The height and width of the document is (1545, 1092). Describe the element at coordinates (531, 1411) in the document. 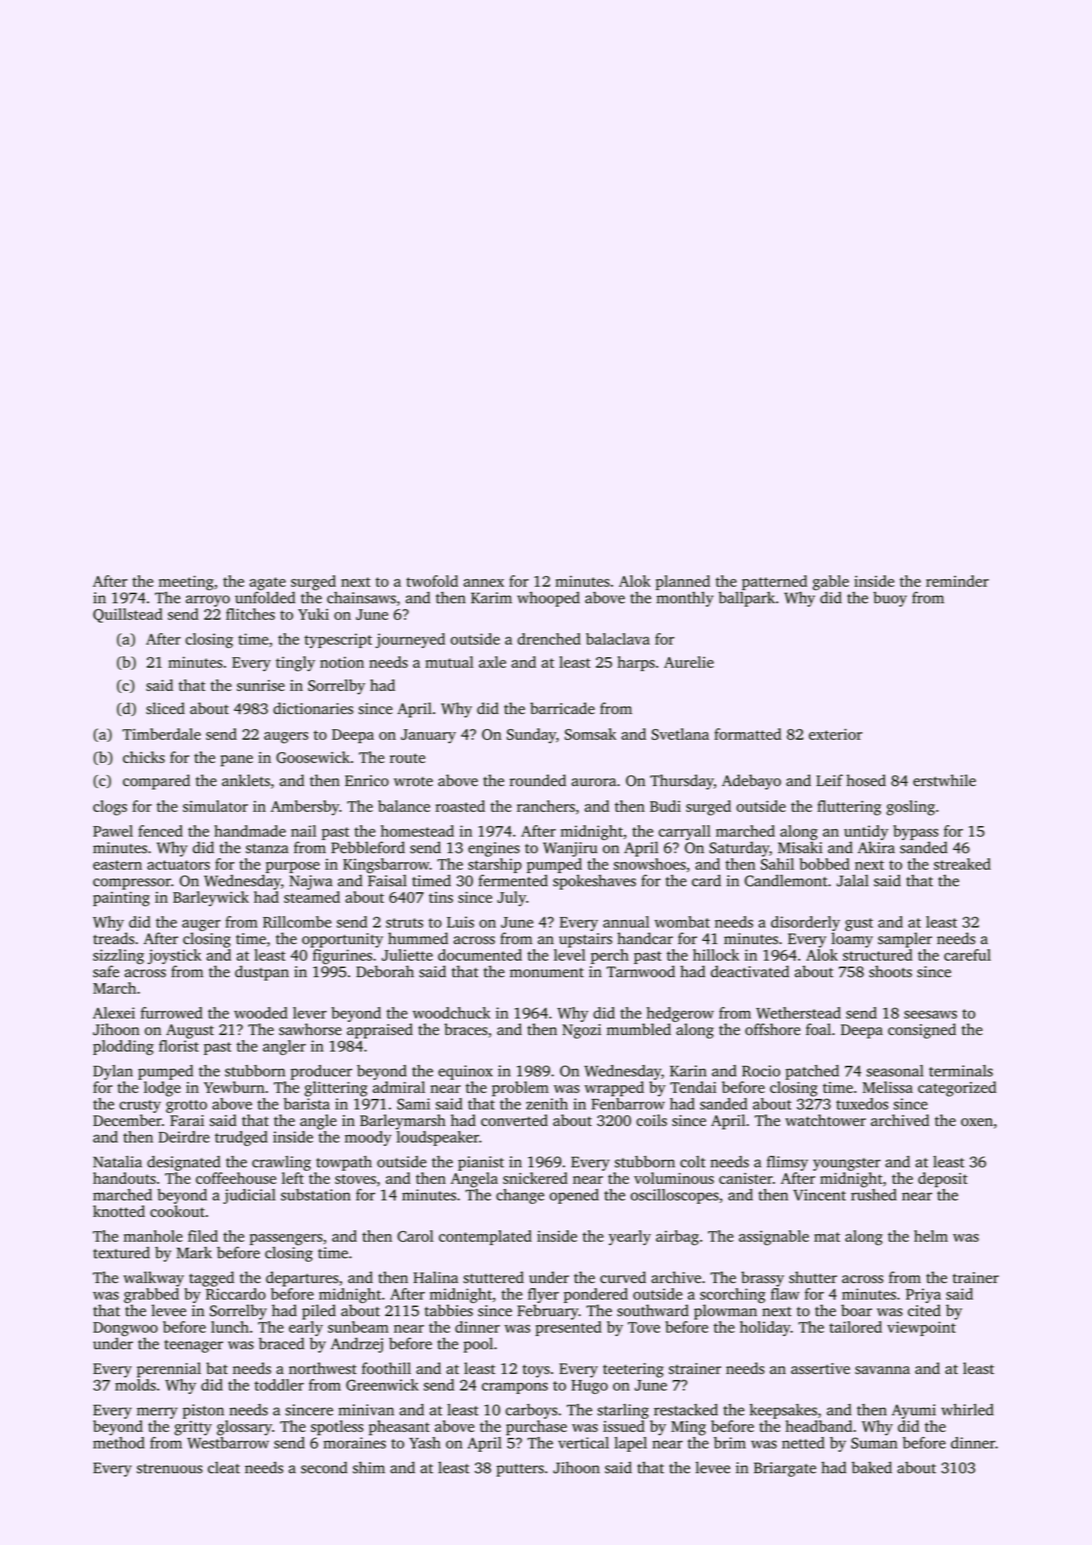

I see `carboys` at that location.
